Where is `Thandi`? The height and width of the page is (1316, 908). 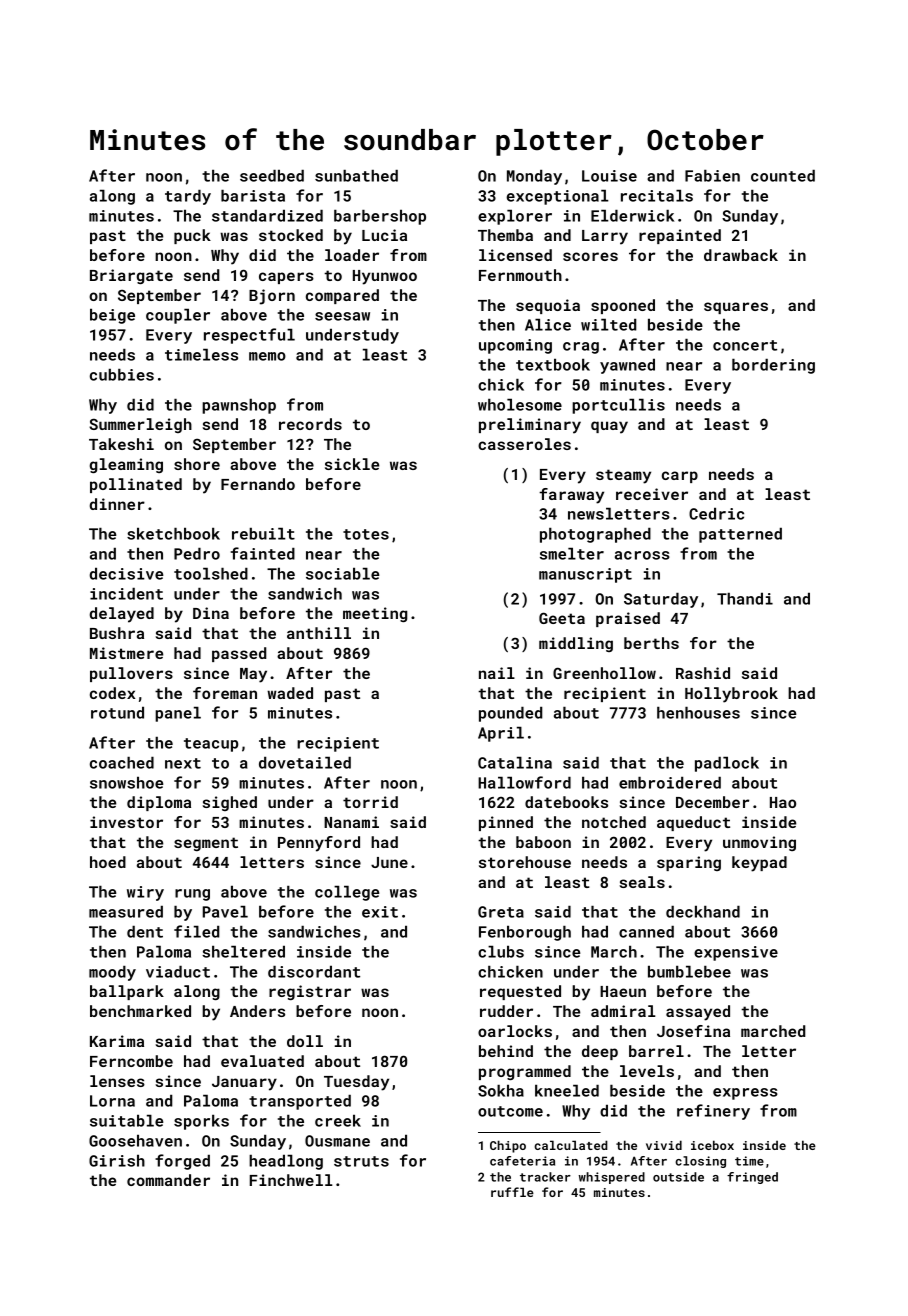
Thandi is located at coordinates (745, 599).
